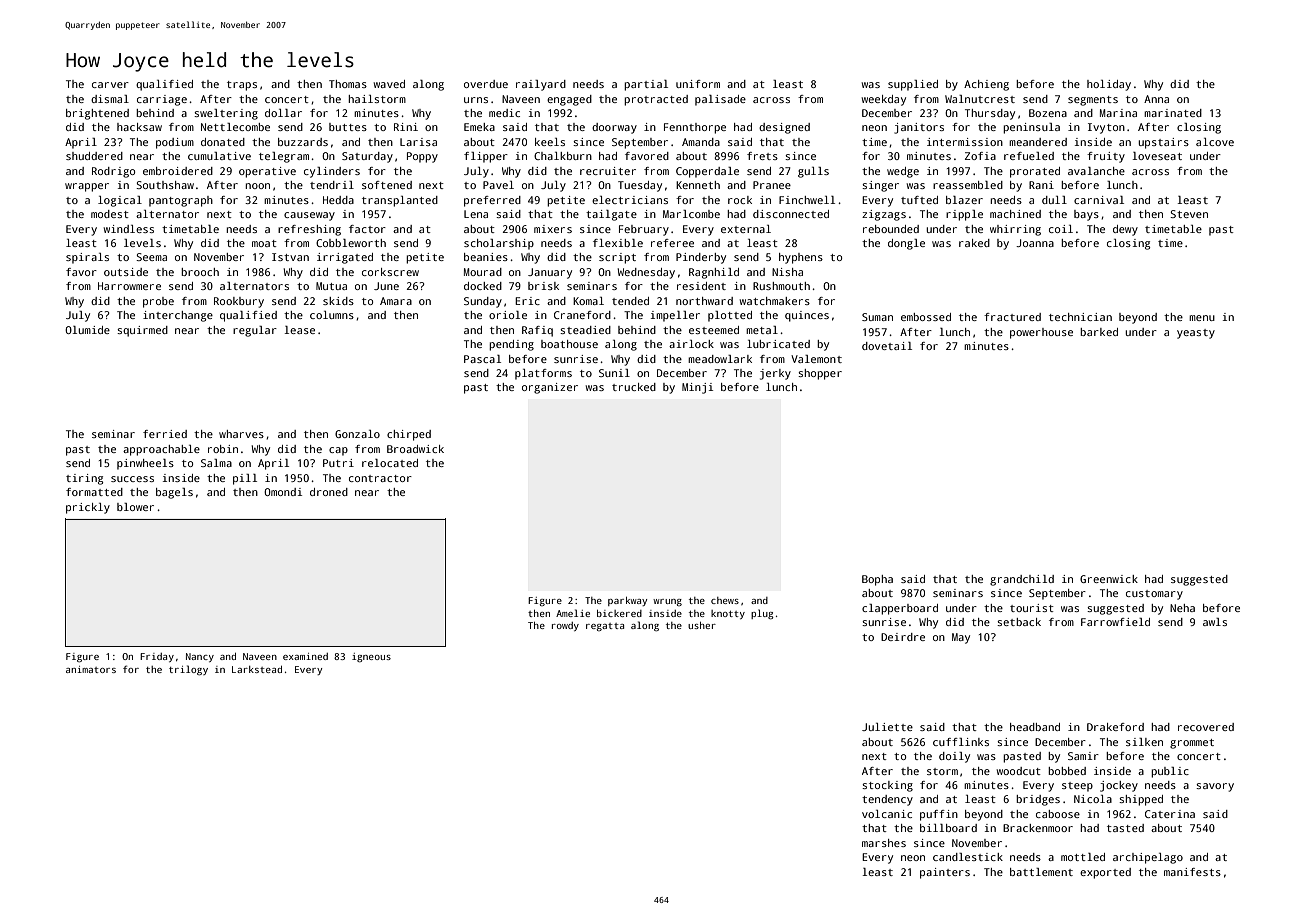  Describe the element at coordinates (91, 669) in the image. I see `animators` at that location.
